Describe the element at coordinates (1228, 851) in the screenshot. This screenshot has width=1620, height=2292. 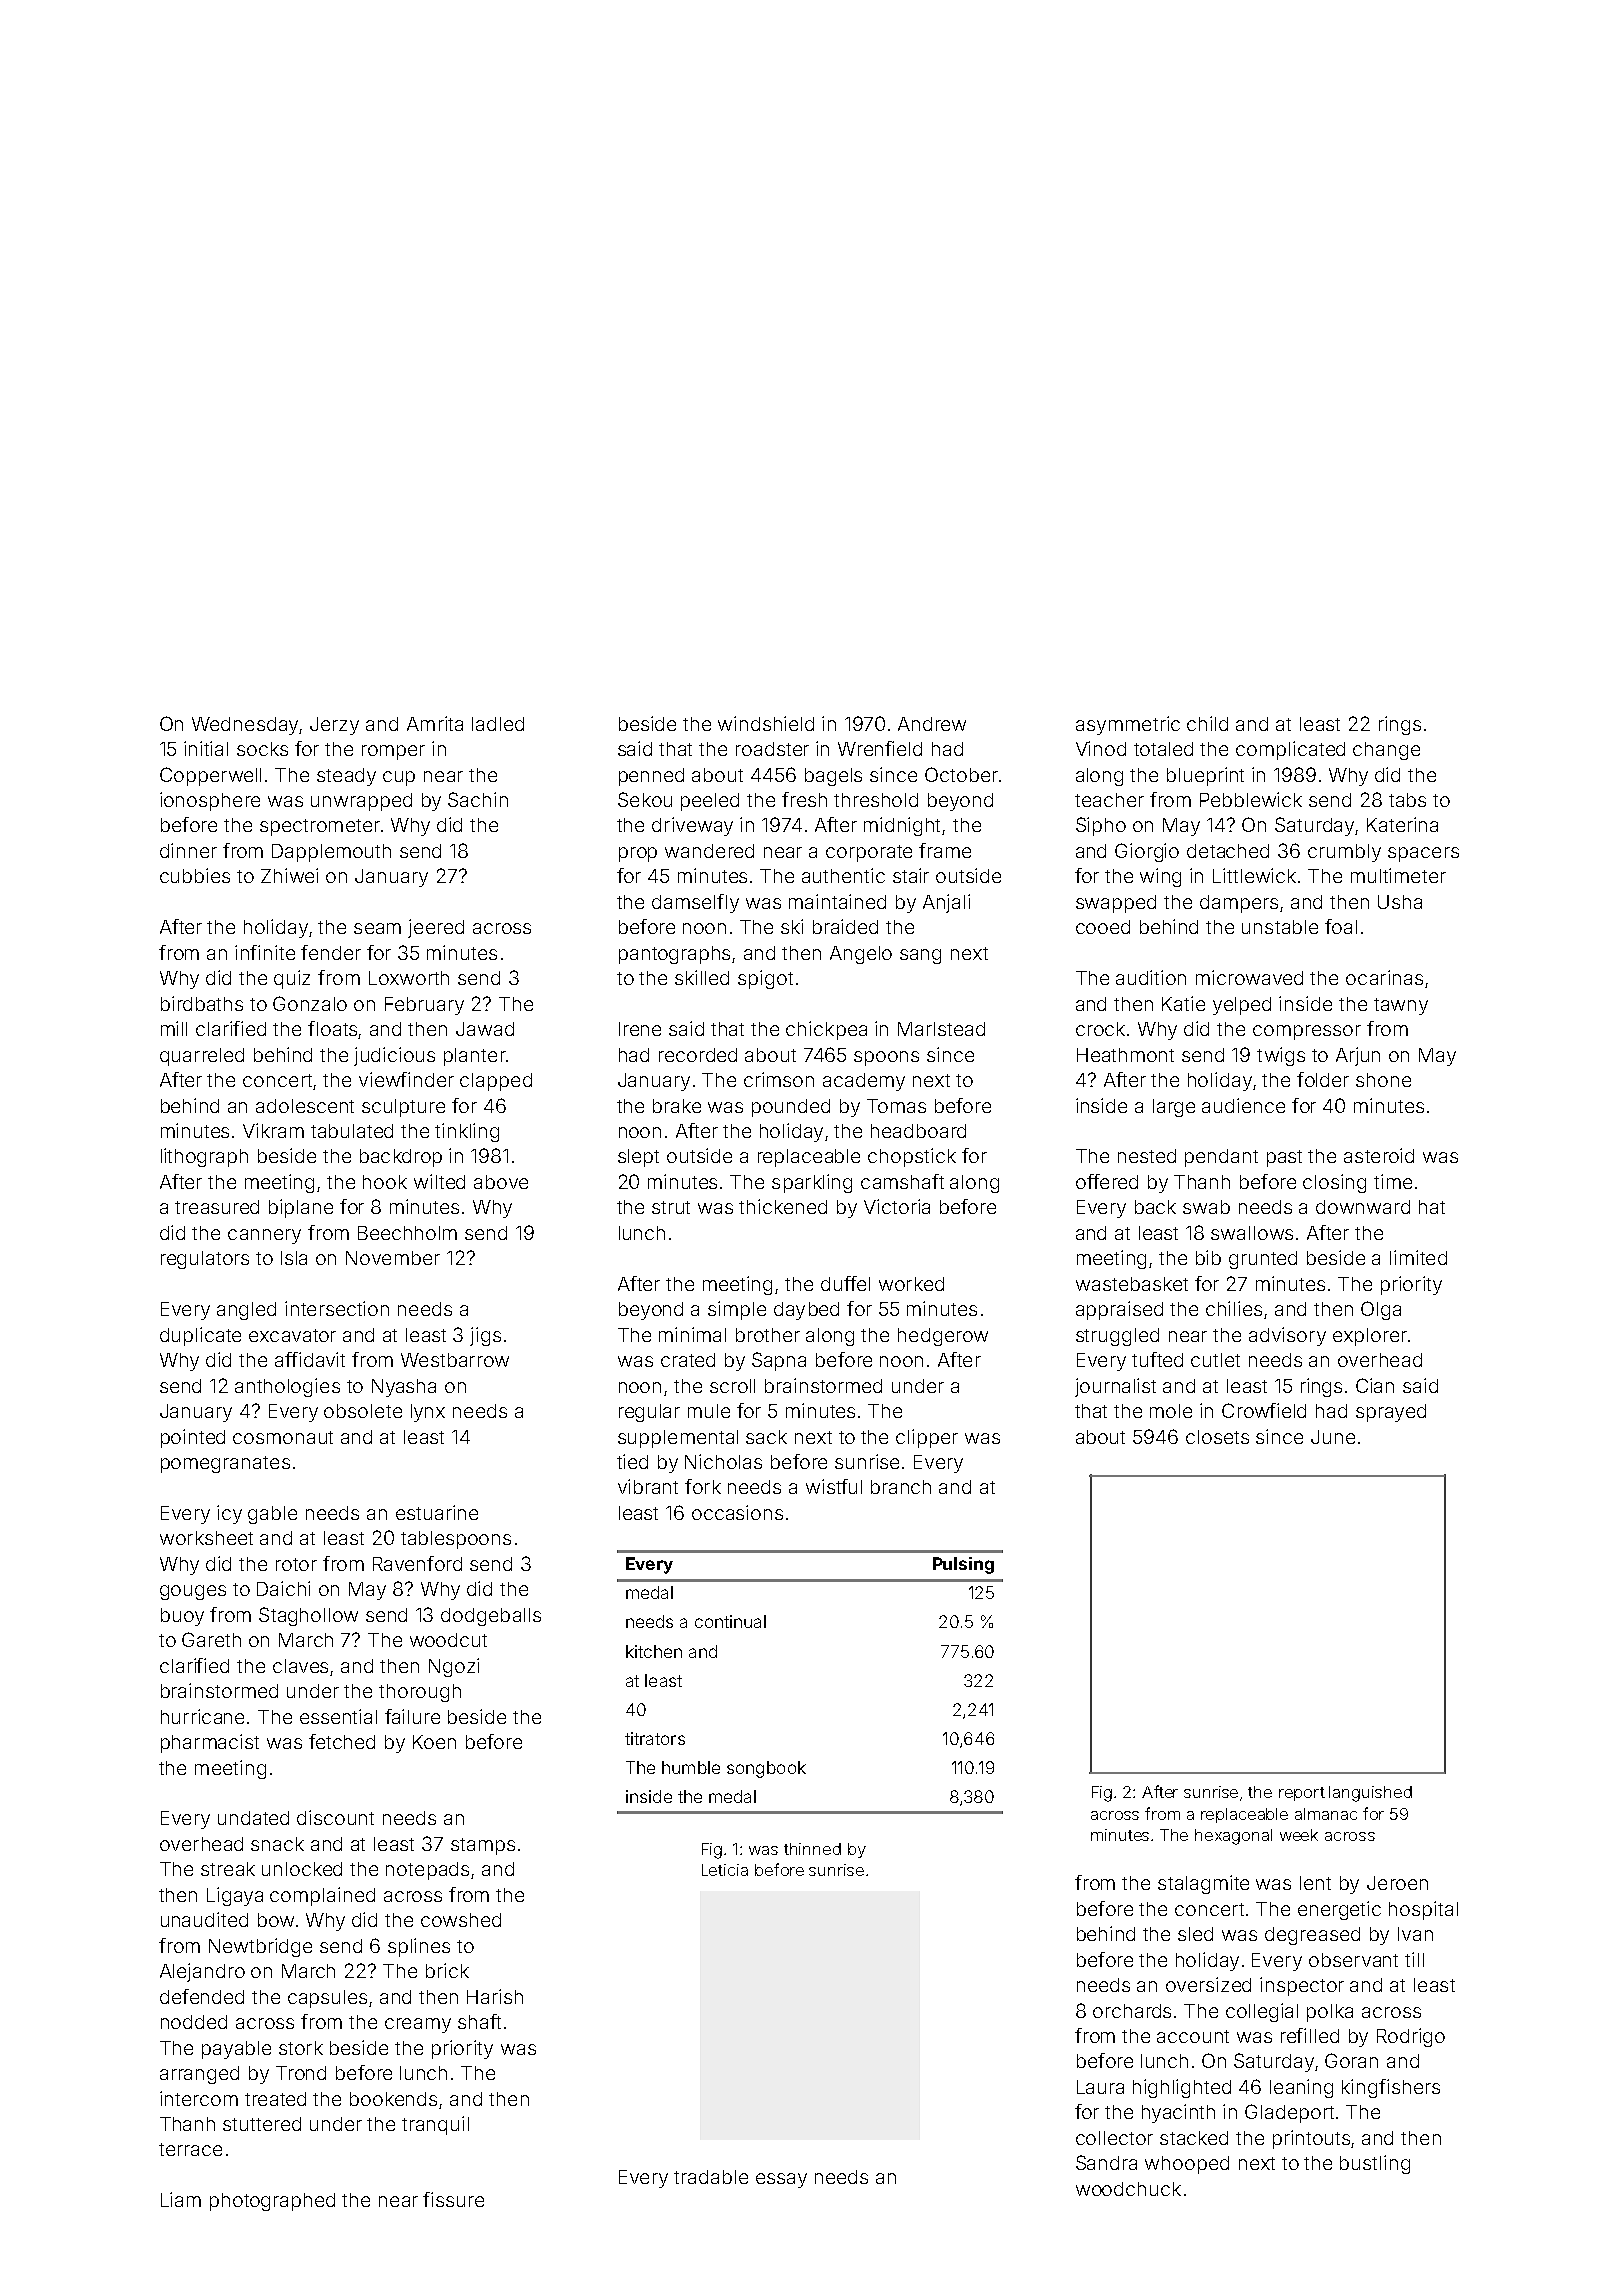
I see `detached` at that location.
